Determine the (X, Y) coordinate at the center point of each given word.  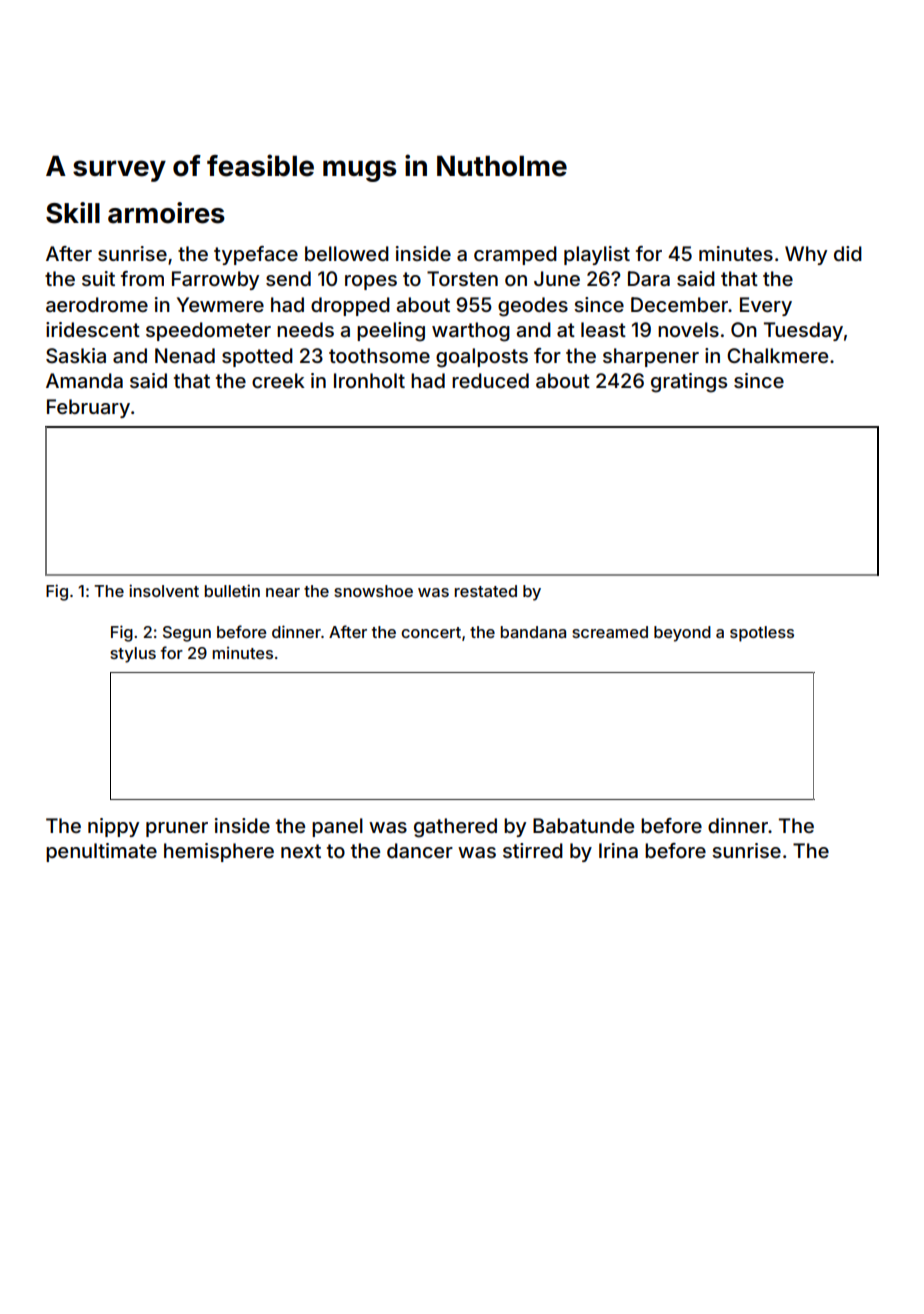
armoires (166, 213)
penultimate (101, 852)
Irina (618, 850)
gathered (455, 828)
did (848, 253)
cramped (515, 255)
